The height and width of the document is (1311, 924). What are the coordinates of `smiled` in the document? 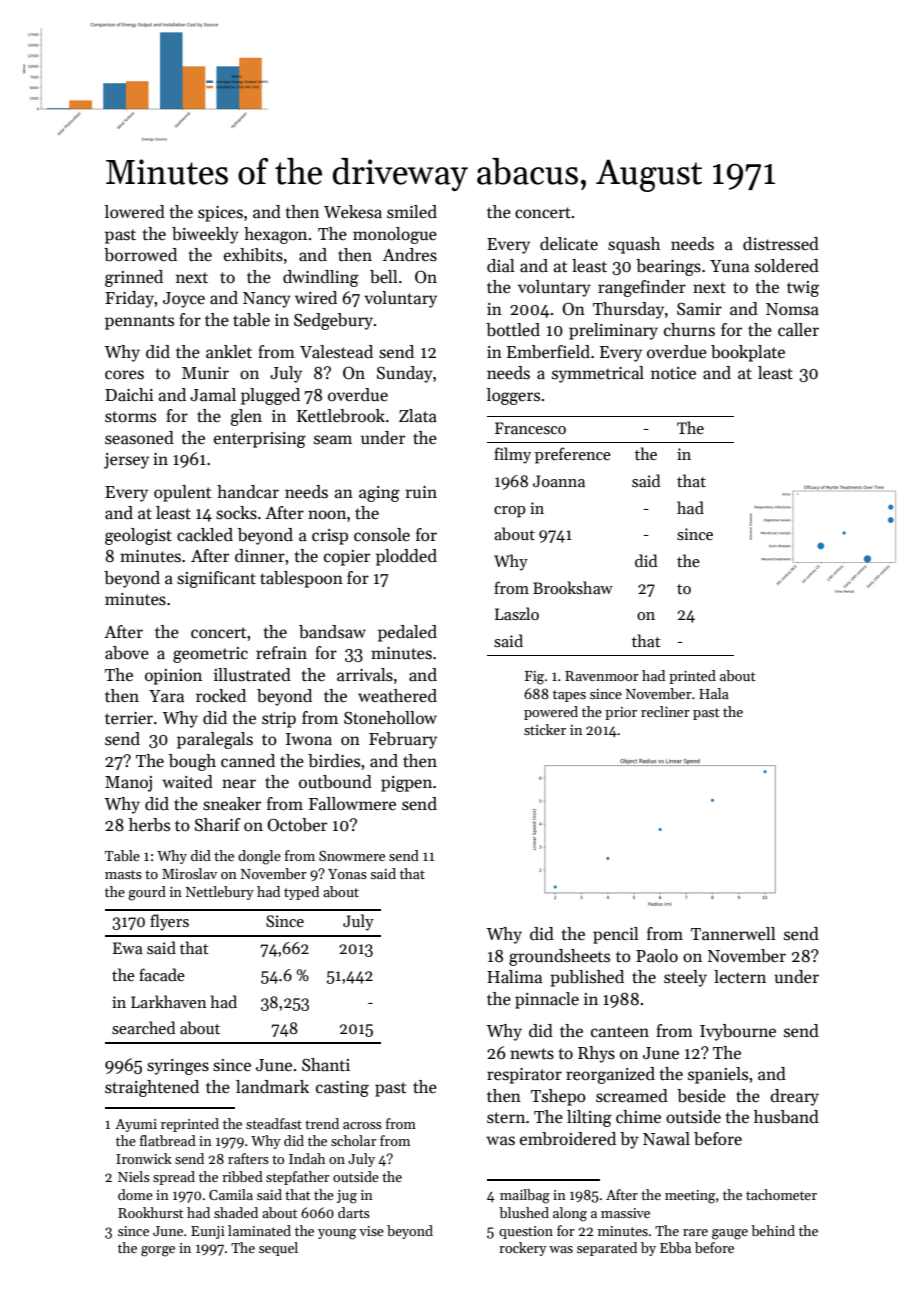 It's located at (412, 212).
